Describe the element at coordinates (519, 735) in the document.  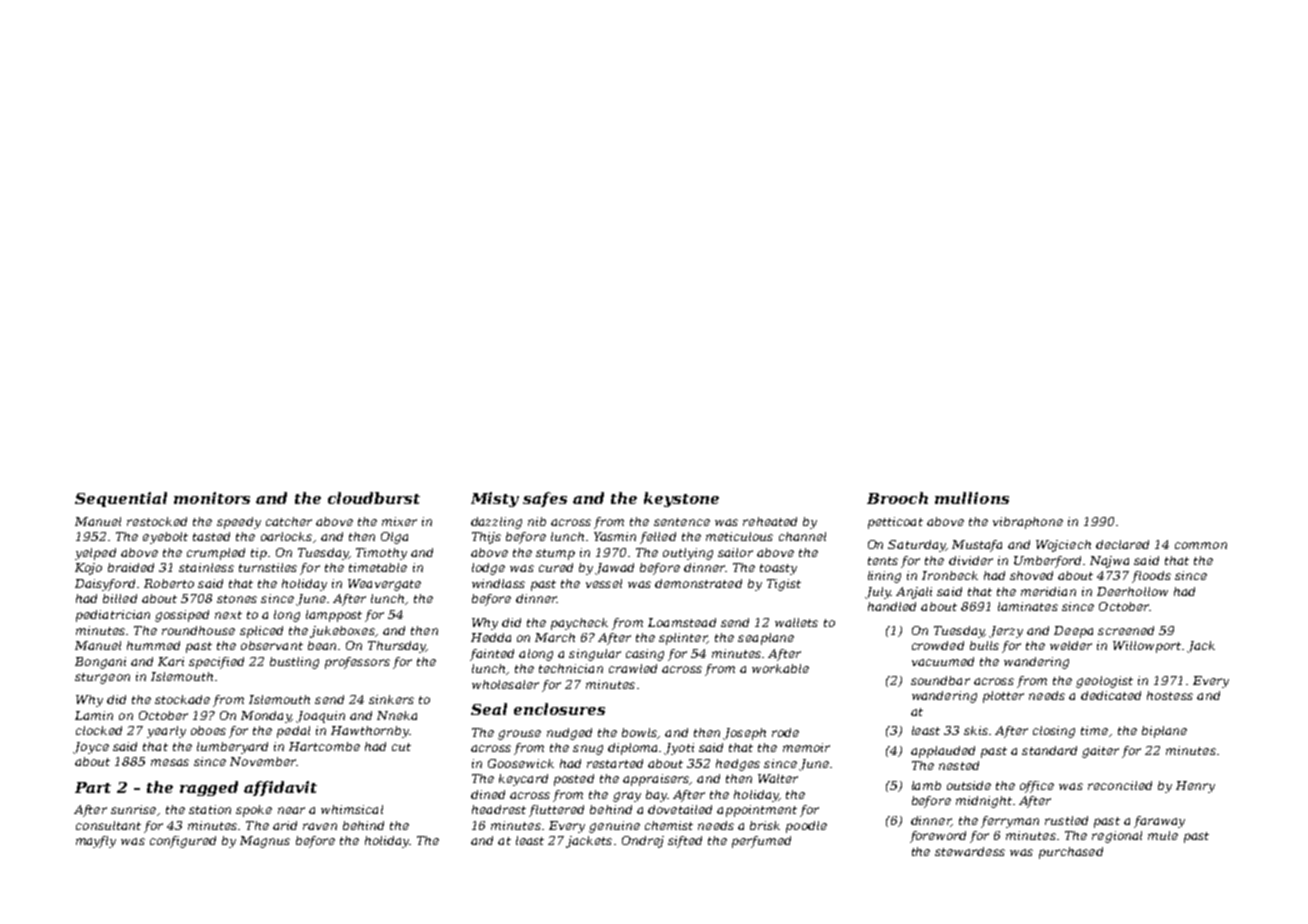
I see `grouse` at that location.
